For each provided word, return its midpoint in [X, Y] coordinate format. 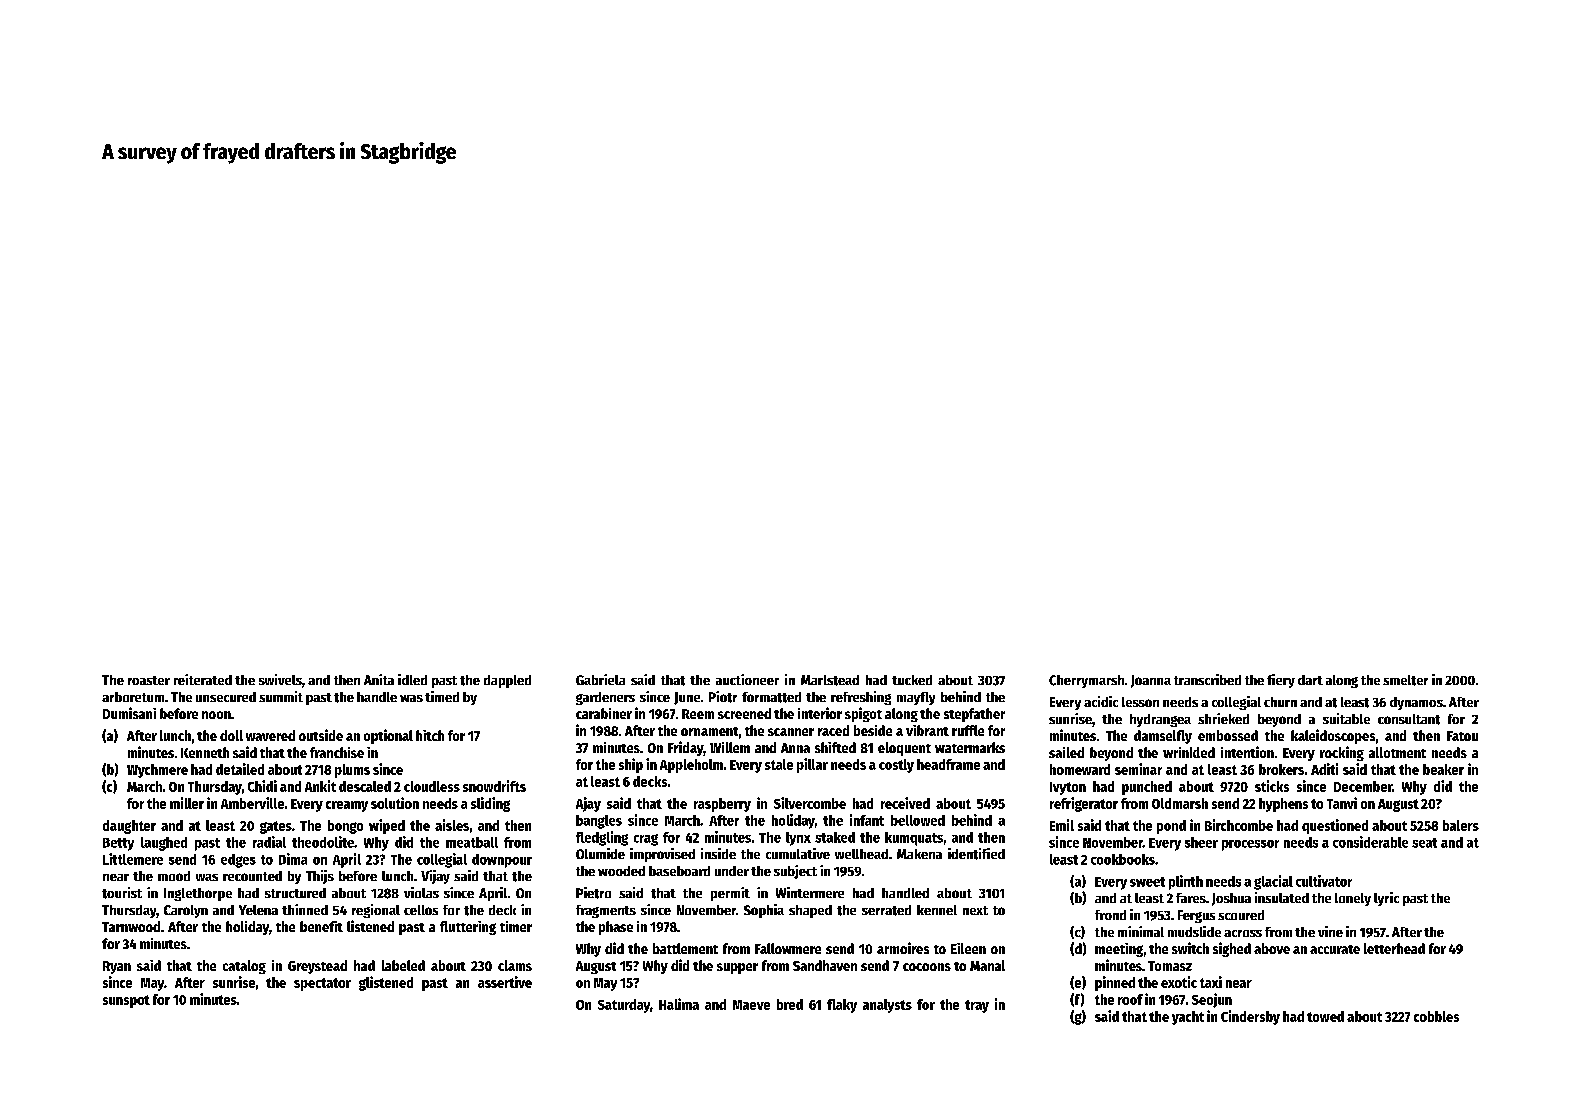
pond [1171, 827]
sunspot [126, 1001]
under [732, 871]
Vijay [435, 877]
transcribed [1207, 679]
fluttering [468, 928]
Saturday [624, 1006]
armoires [903, 948]
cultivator [1324, 881]
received [905, 803]
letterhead [1394, 948]
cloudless [432, 786]
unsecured [226, 697]
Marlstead [830, 680]
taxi [1211, 982]
